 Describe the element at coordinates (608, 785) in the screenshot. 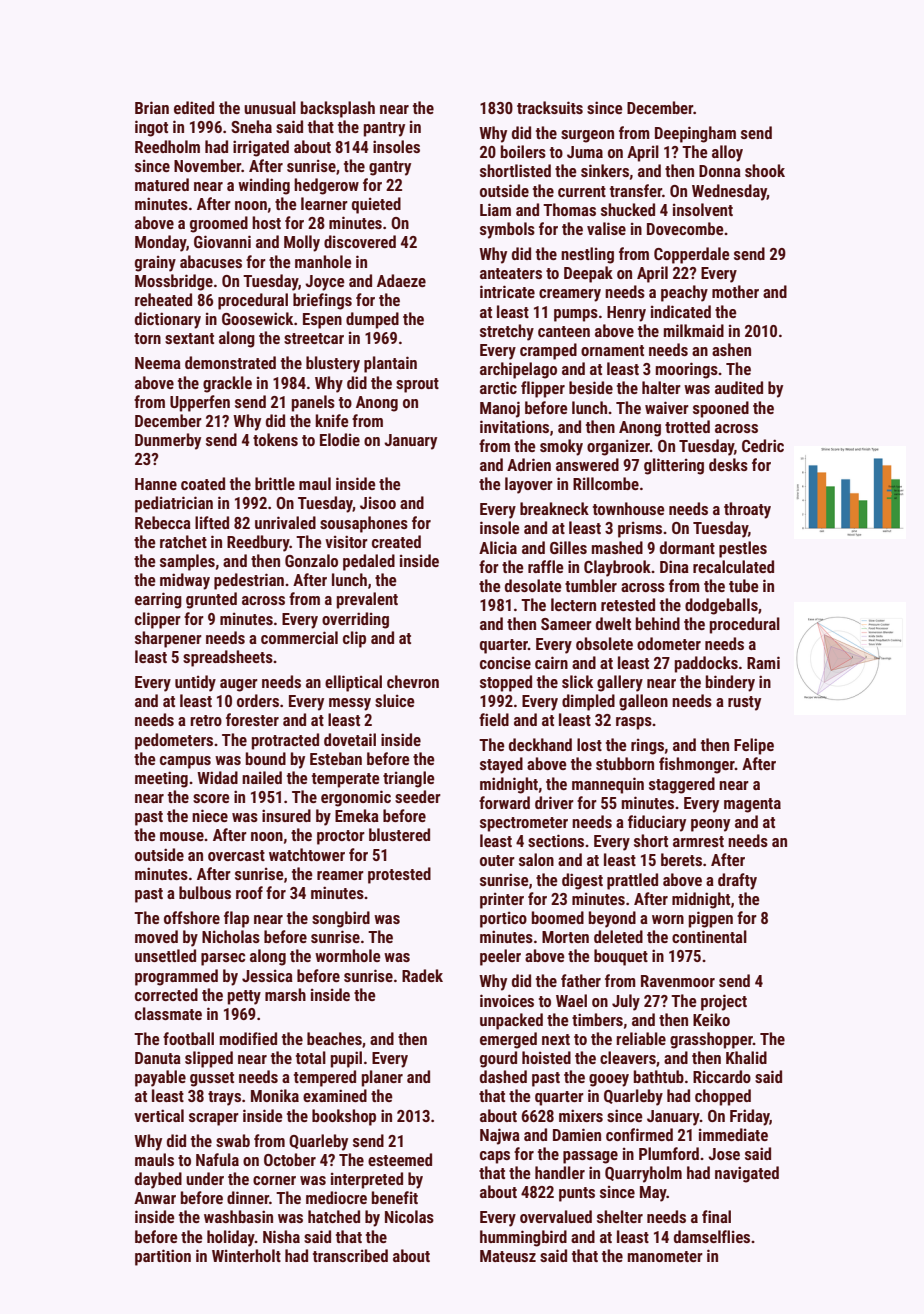

I see `mannequin` at that location.
